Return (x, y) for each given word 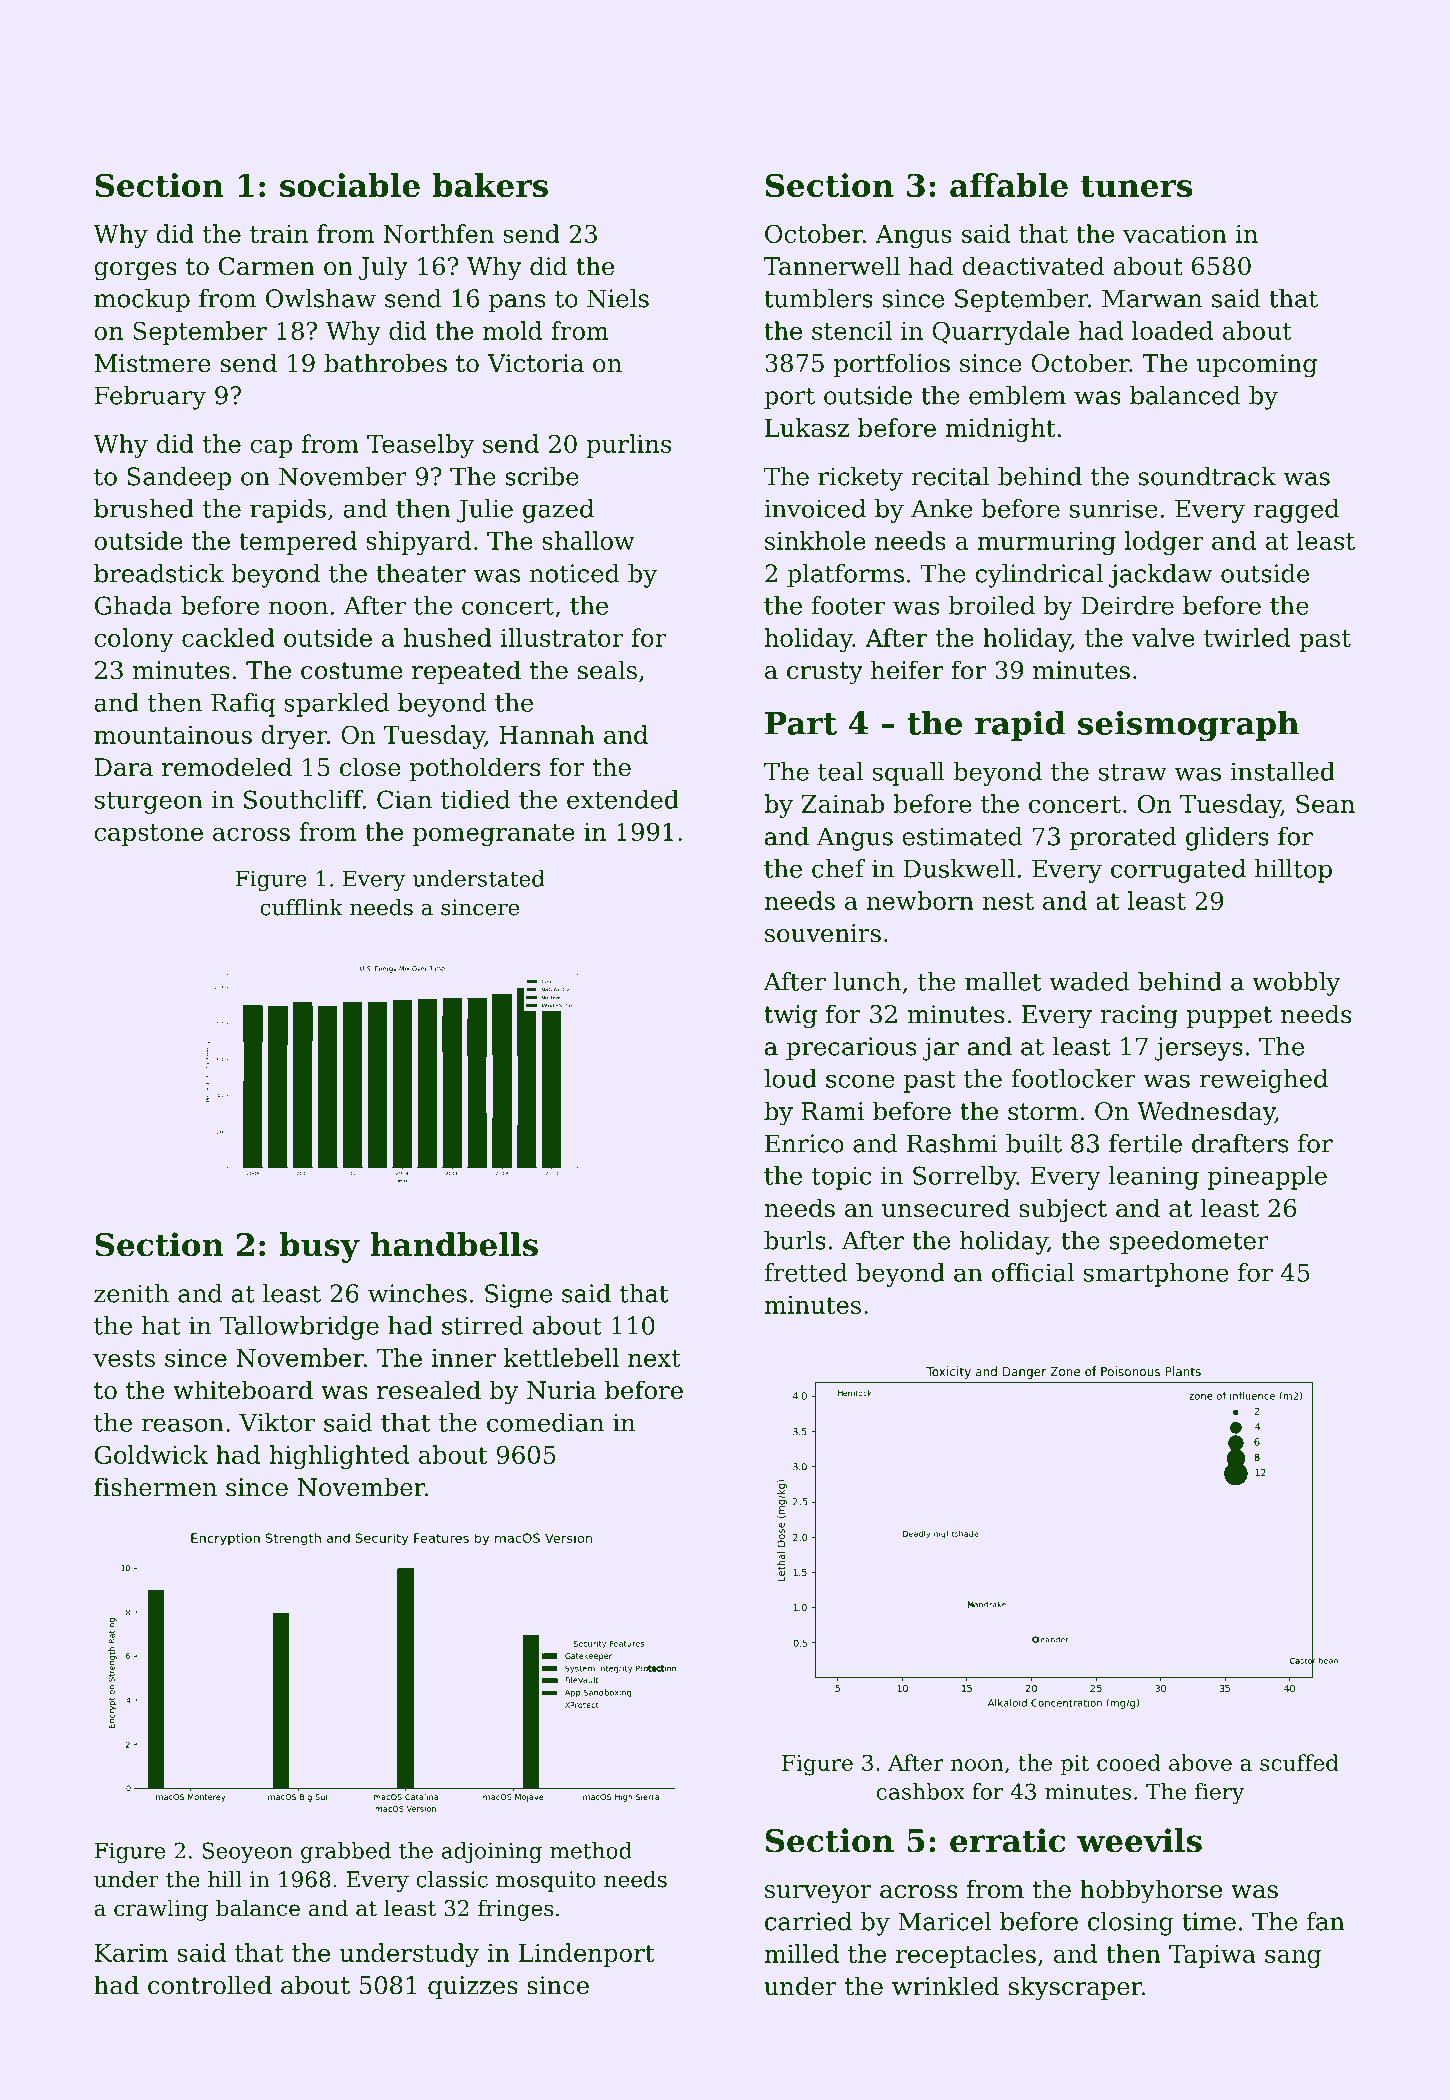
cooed (1129, 1762)
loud (790, 1078)
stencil (852, 330)
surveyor (818, 1894)
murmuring (1046, 543)
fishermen (155, 1487)
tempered (298, 543)
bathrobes (385, 363)
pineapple (1267, 1178)
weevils (1139, 1840)
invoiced (815, 508)
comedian (545, 1422)
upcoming (1257, 366)
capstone (148, 835)
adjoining (492, 1852)
